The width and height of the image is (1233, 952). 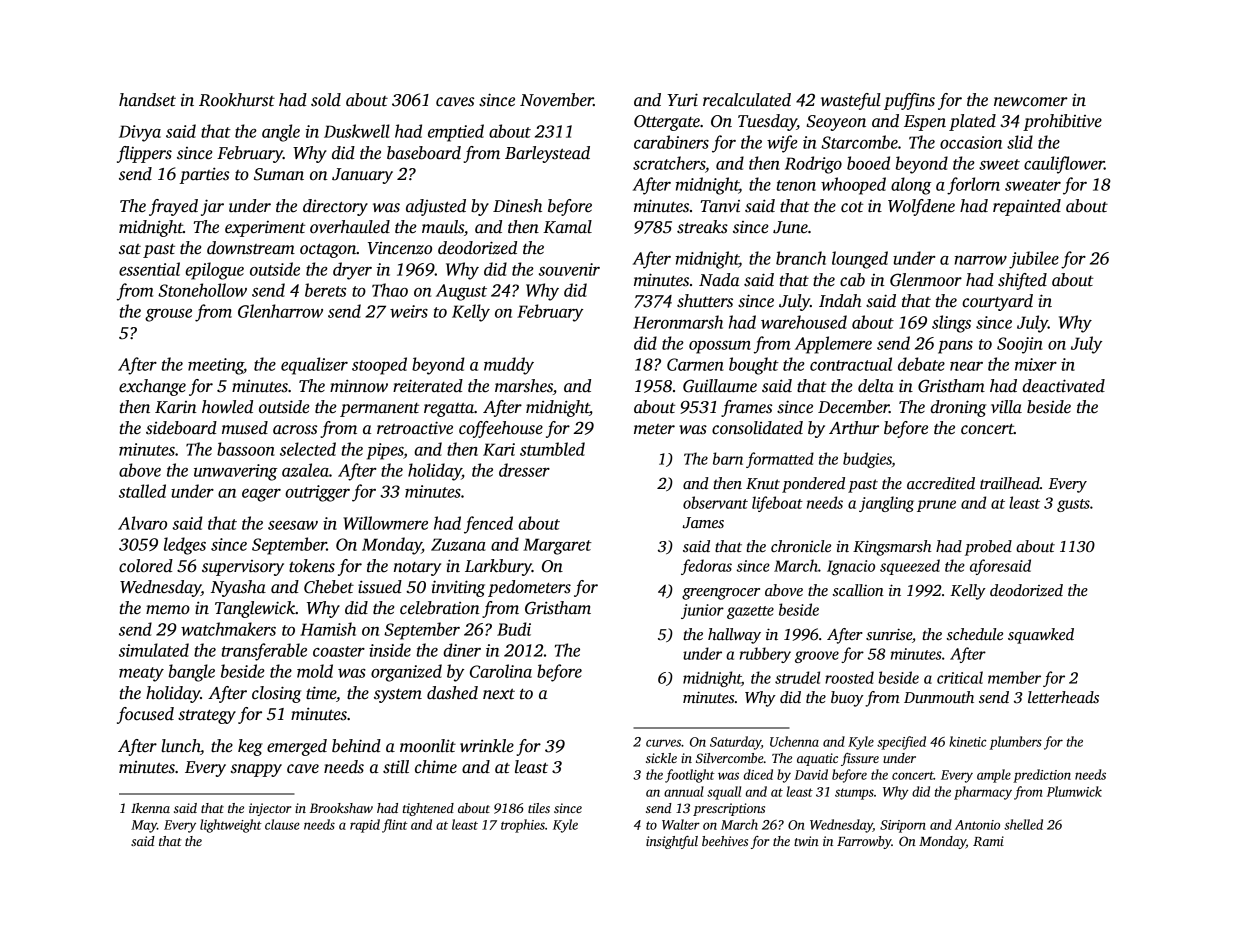 I want to click on Hamish, so click(x=328, y=629).
